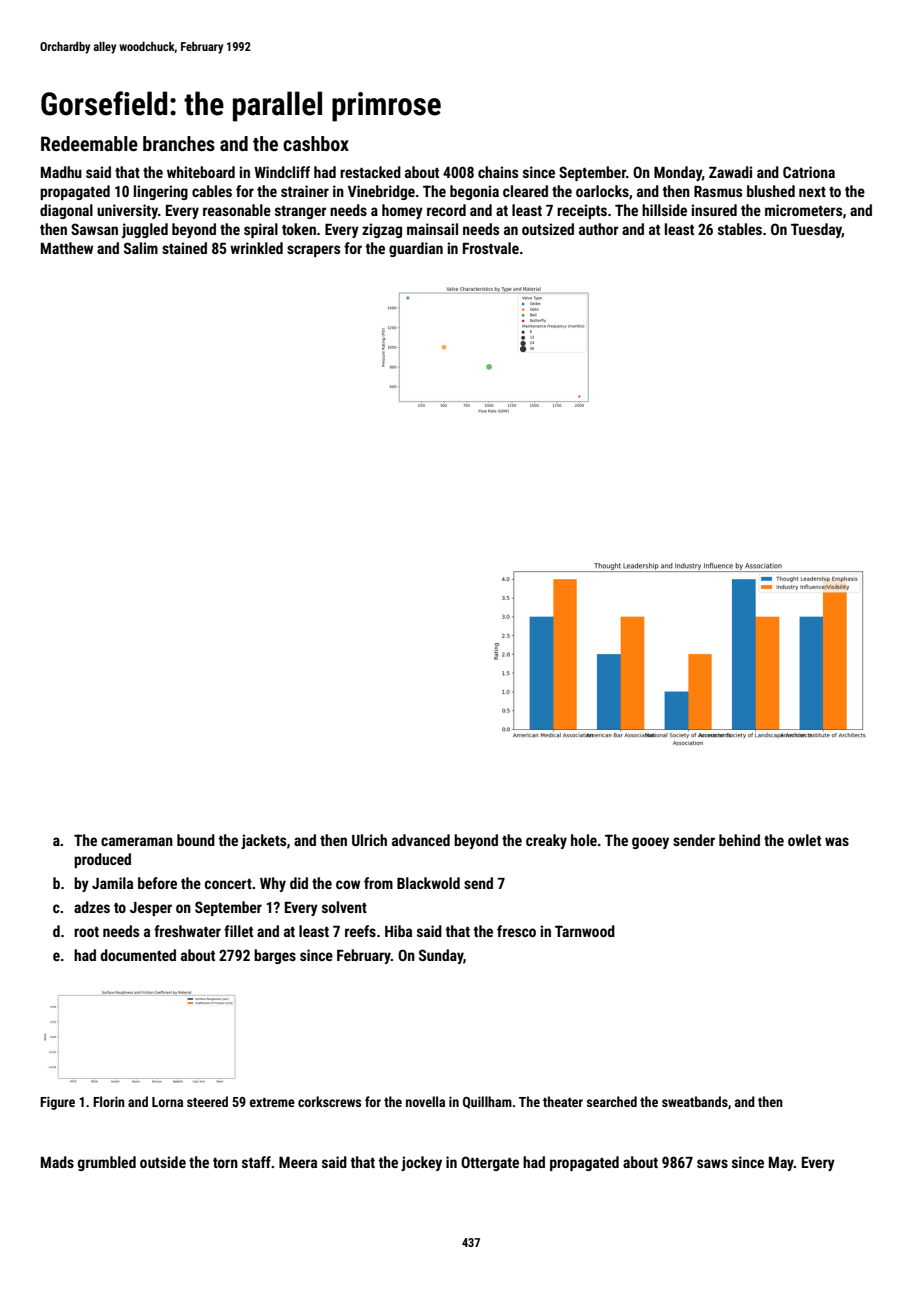 The image size is (924, 1308). Describe the element at coordinates (498, 172) in the screenshot. I see `chains` at that location.
